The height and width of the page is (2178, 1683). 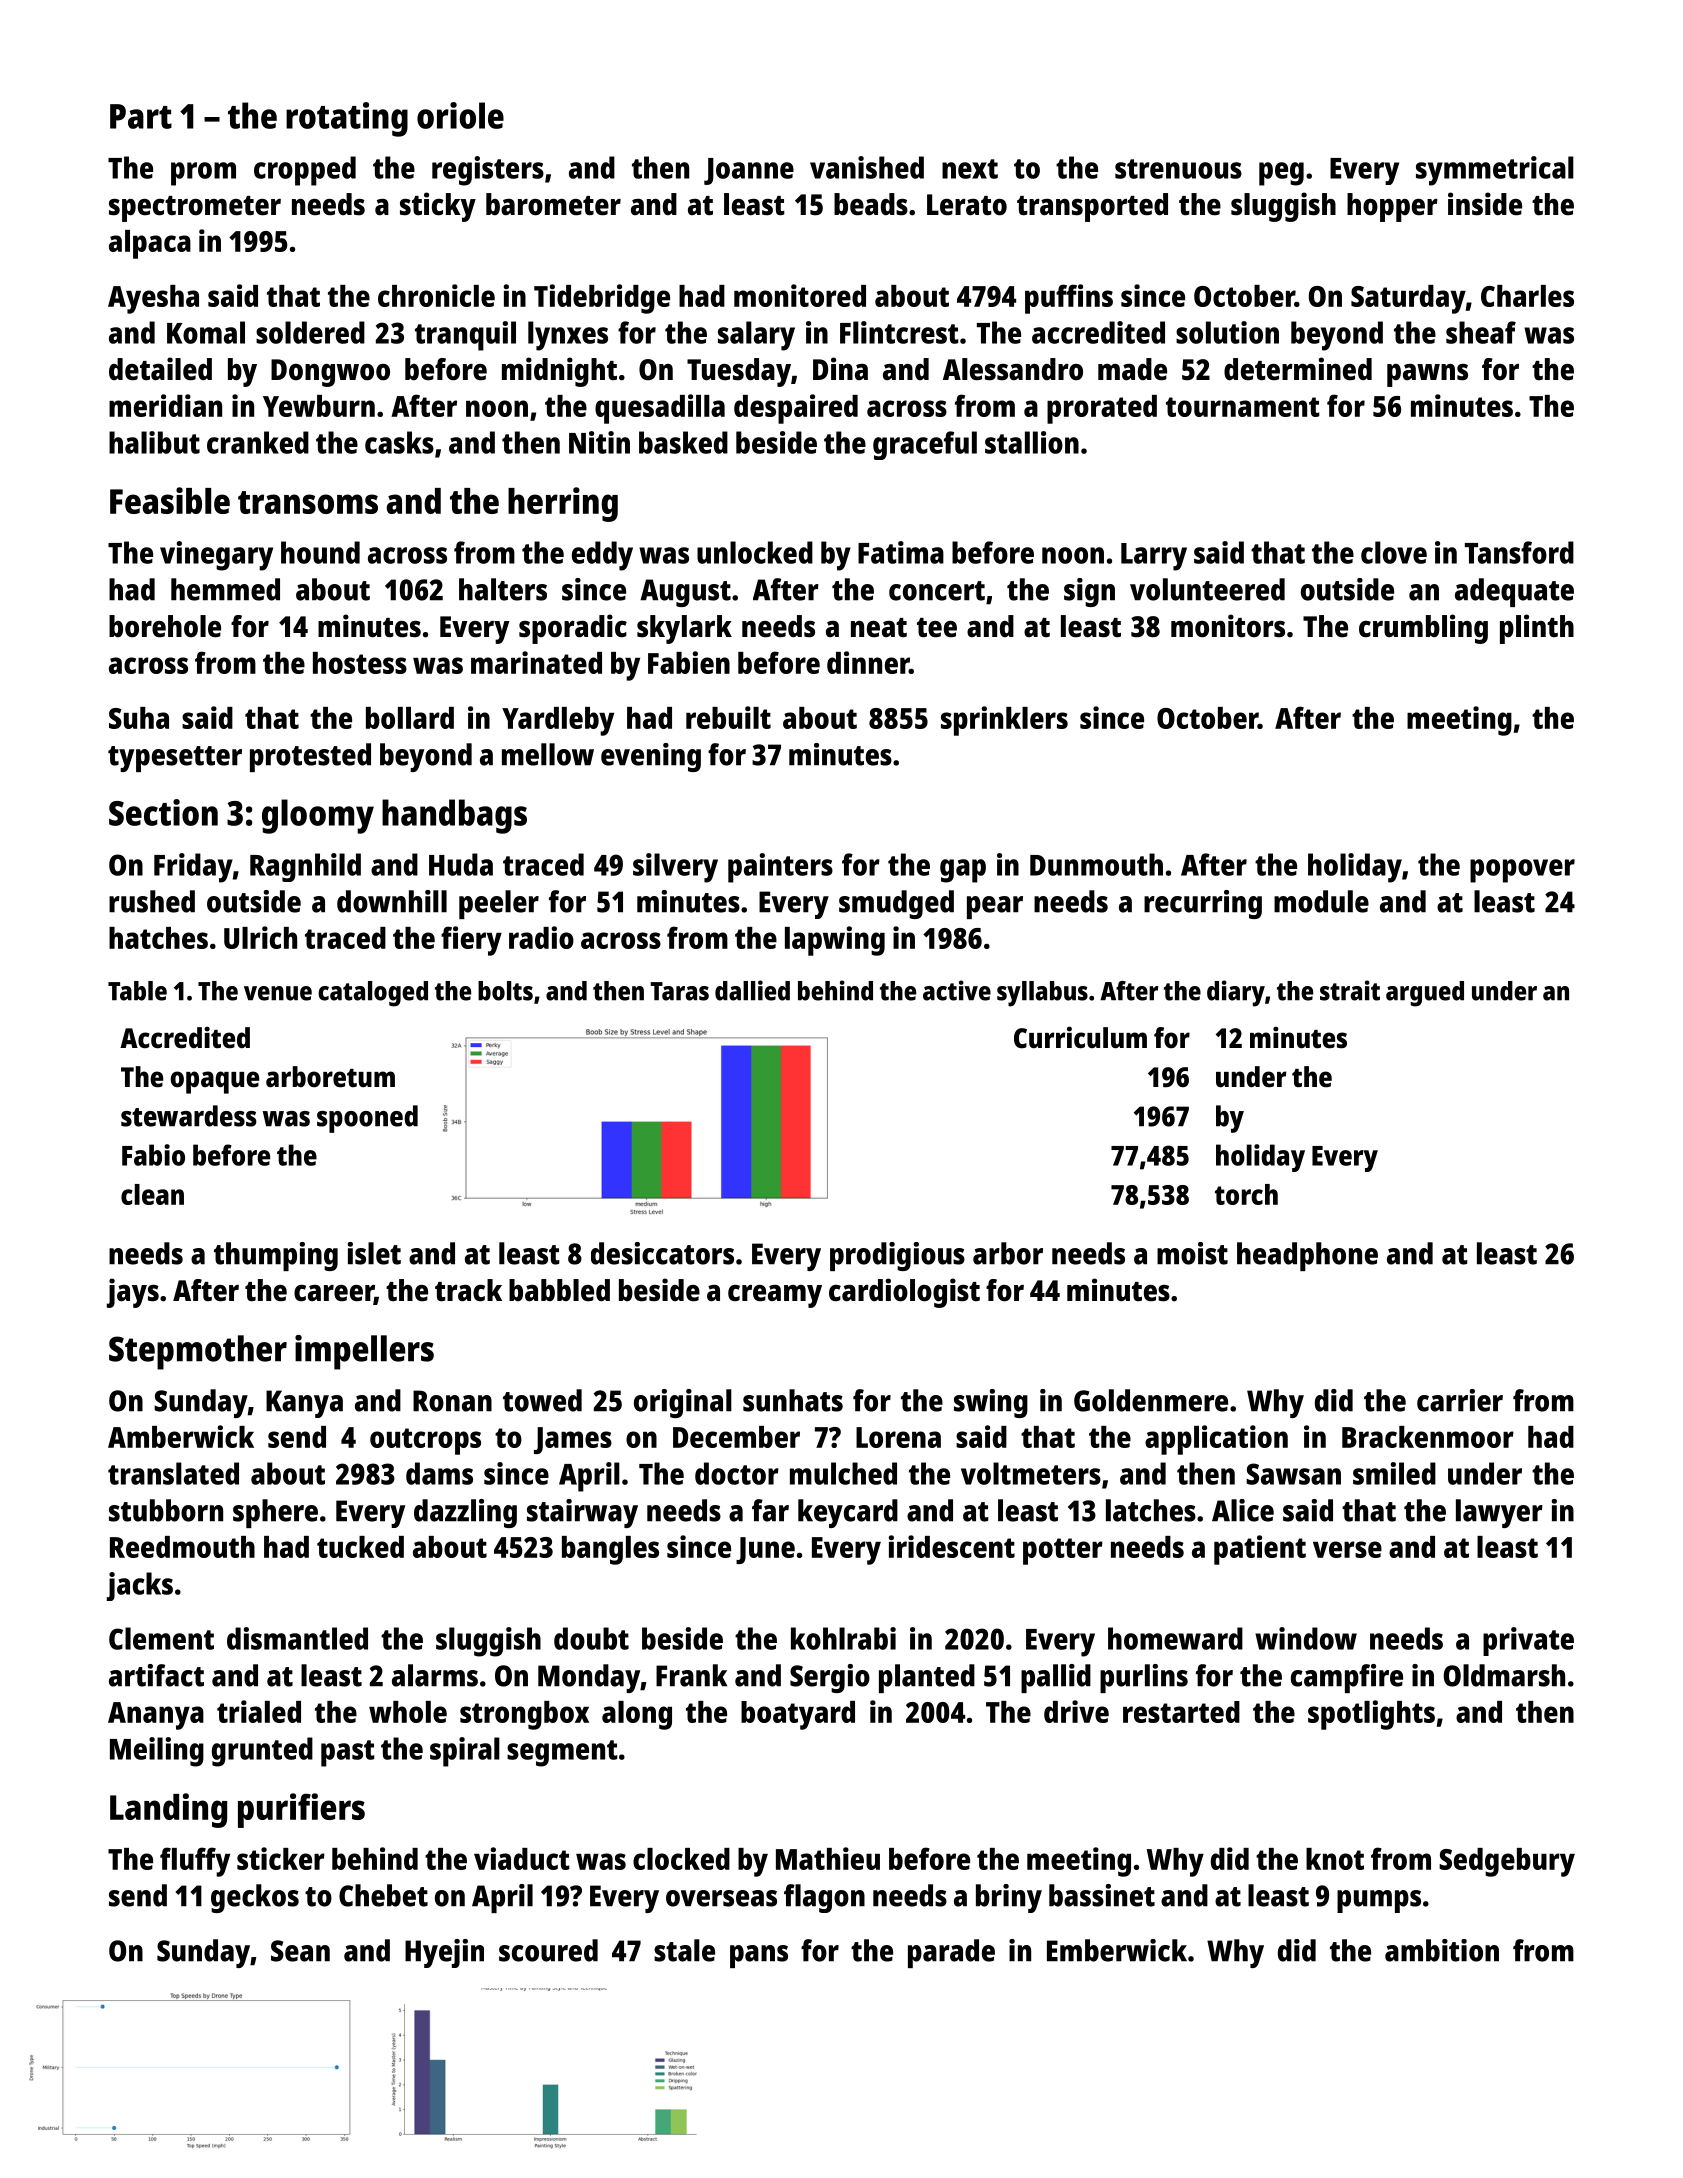 What do you see at coordinates (775, 1296) in the page?
I see `creamy` at bounding box center [775, 1296].
